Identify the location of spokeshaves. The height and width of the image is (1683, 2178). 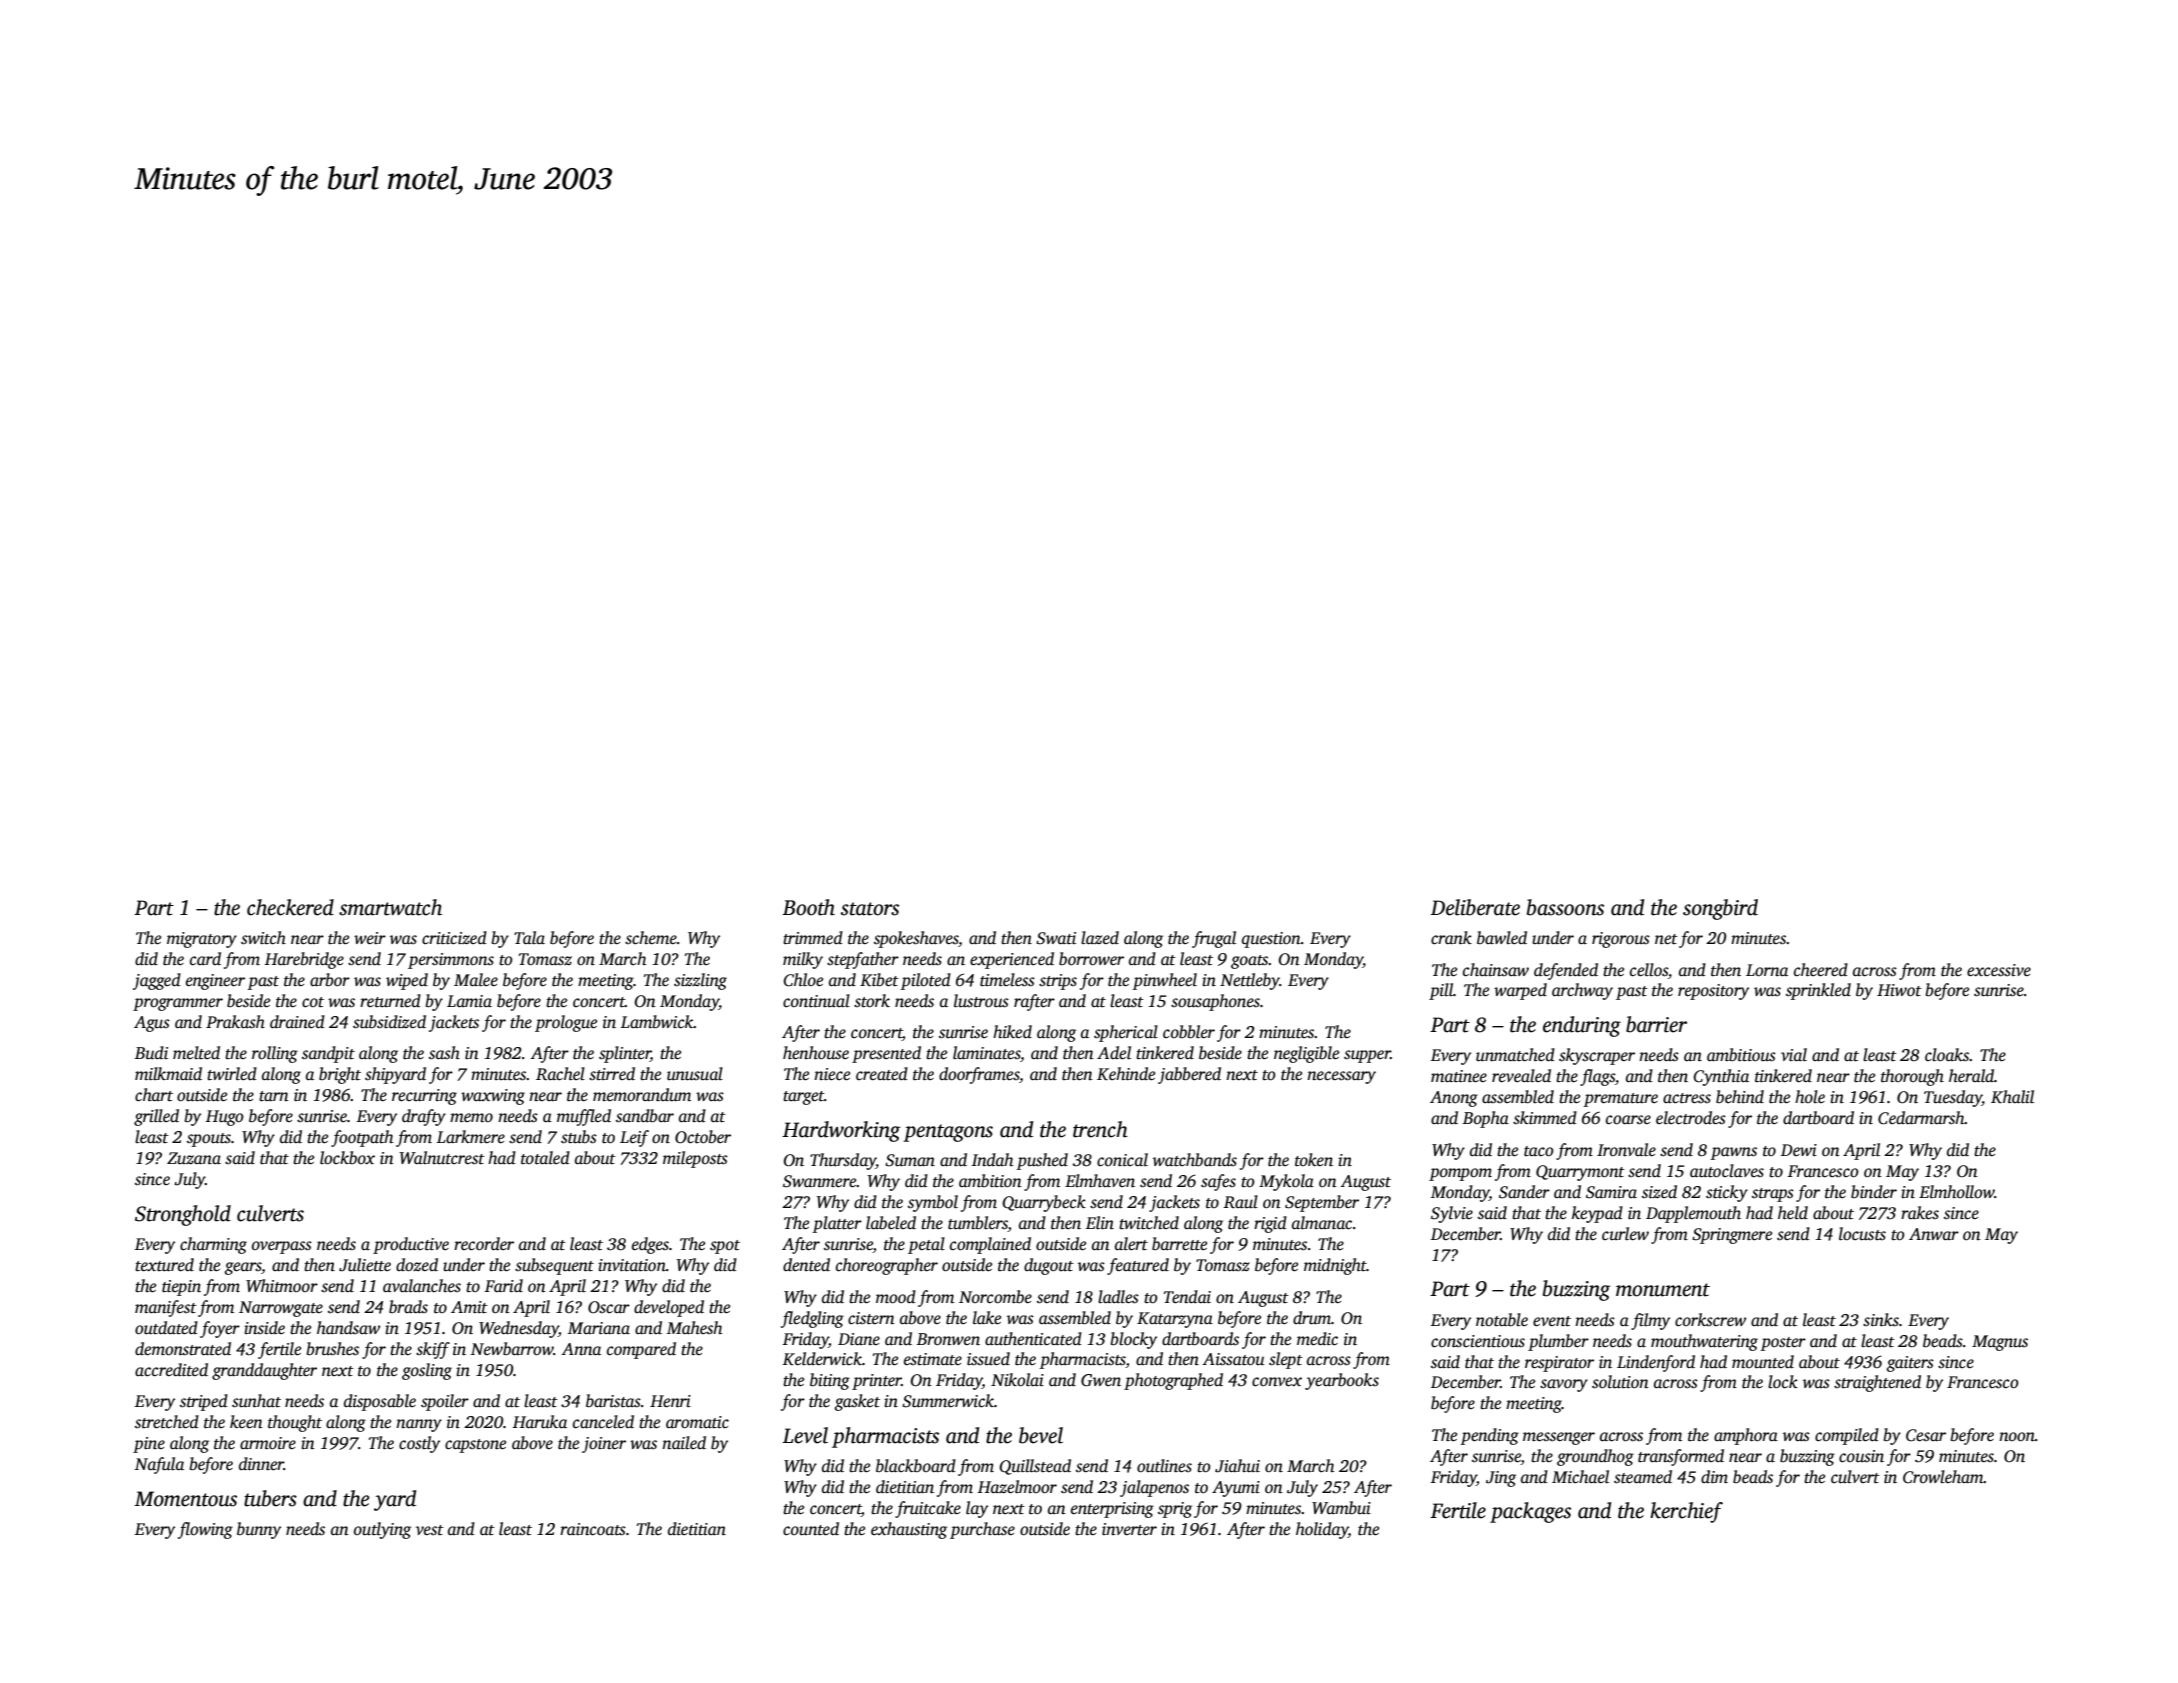
(916, 939).
